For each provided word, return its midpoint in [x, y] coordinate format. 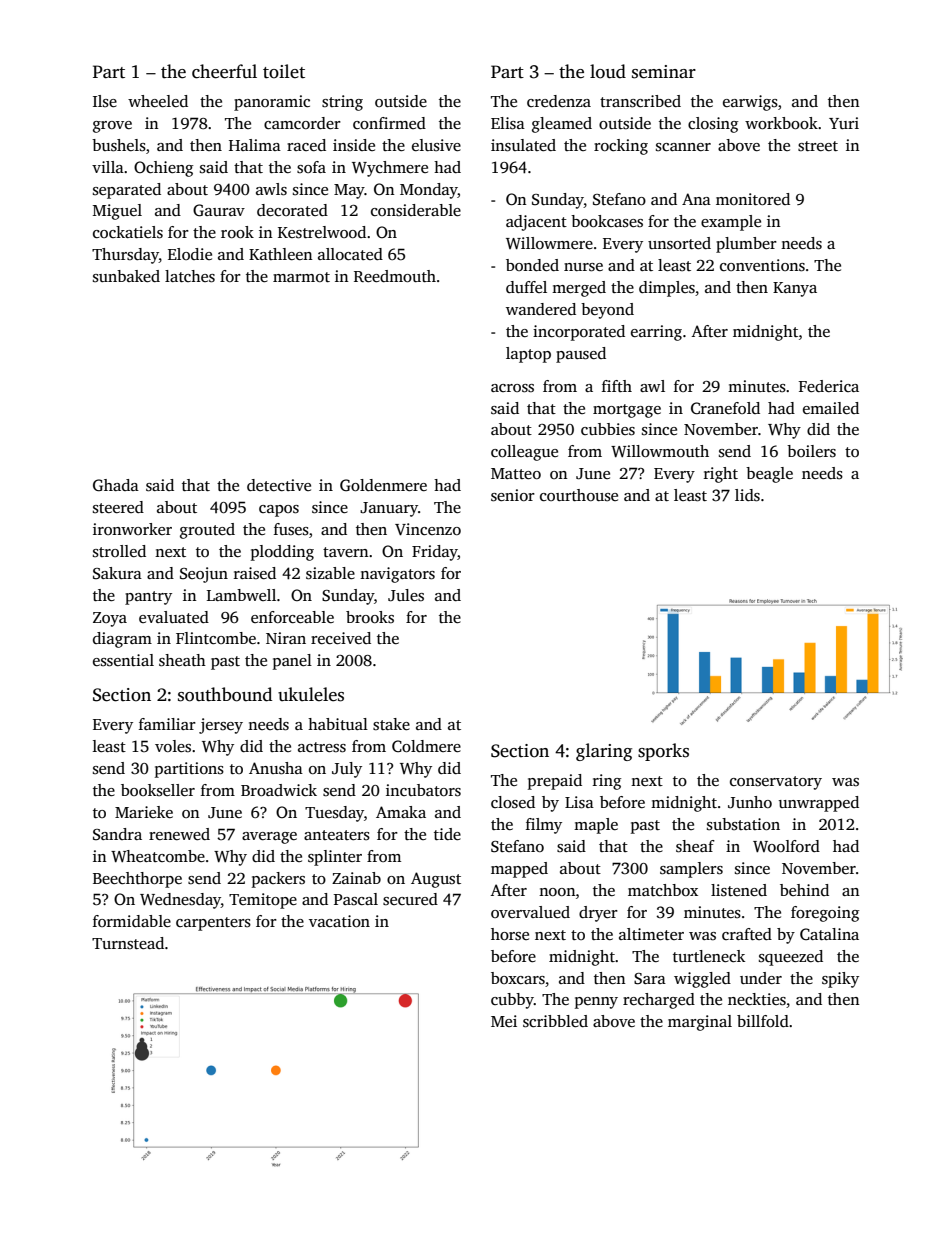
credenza [559, 101]
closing [713, 125]
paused [581, 355]
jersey [221, 726]
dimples [667, 289]
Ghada [116, 485]
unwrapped [819, 804]
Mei [504, 1021]
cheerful [224, 71]
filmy [544, 826]
